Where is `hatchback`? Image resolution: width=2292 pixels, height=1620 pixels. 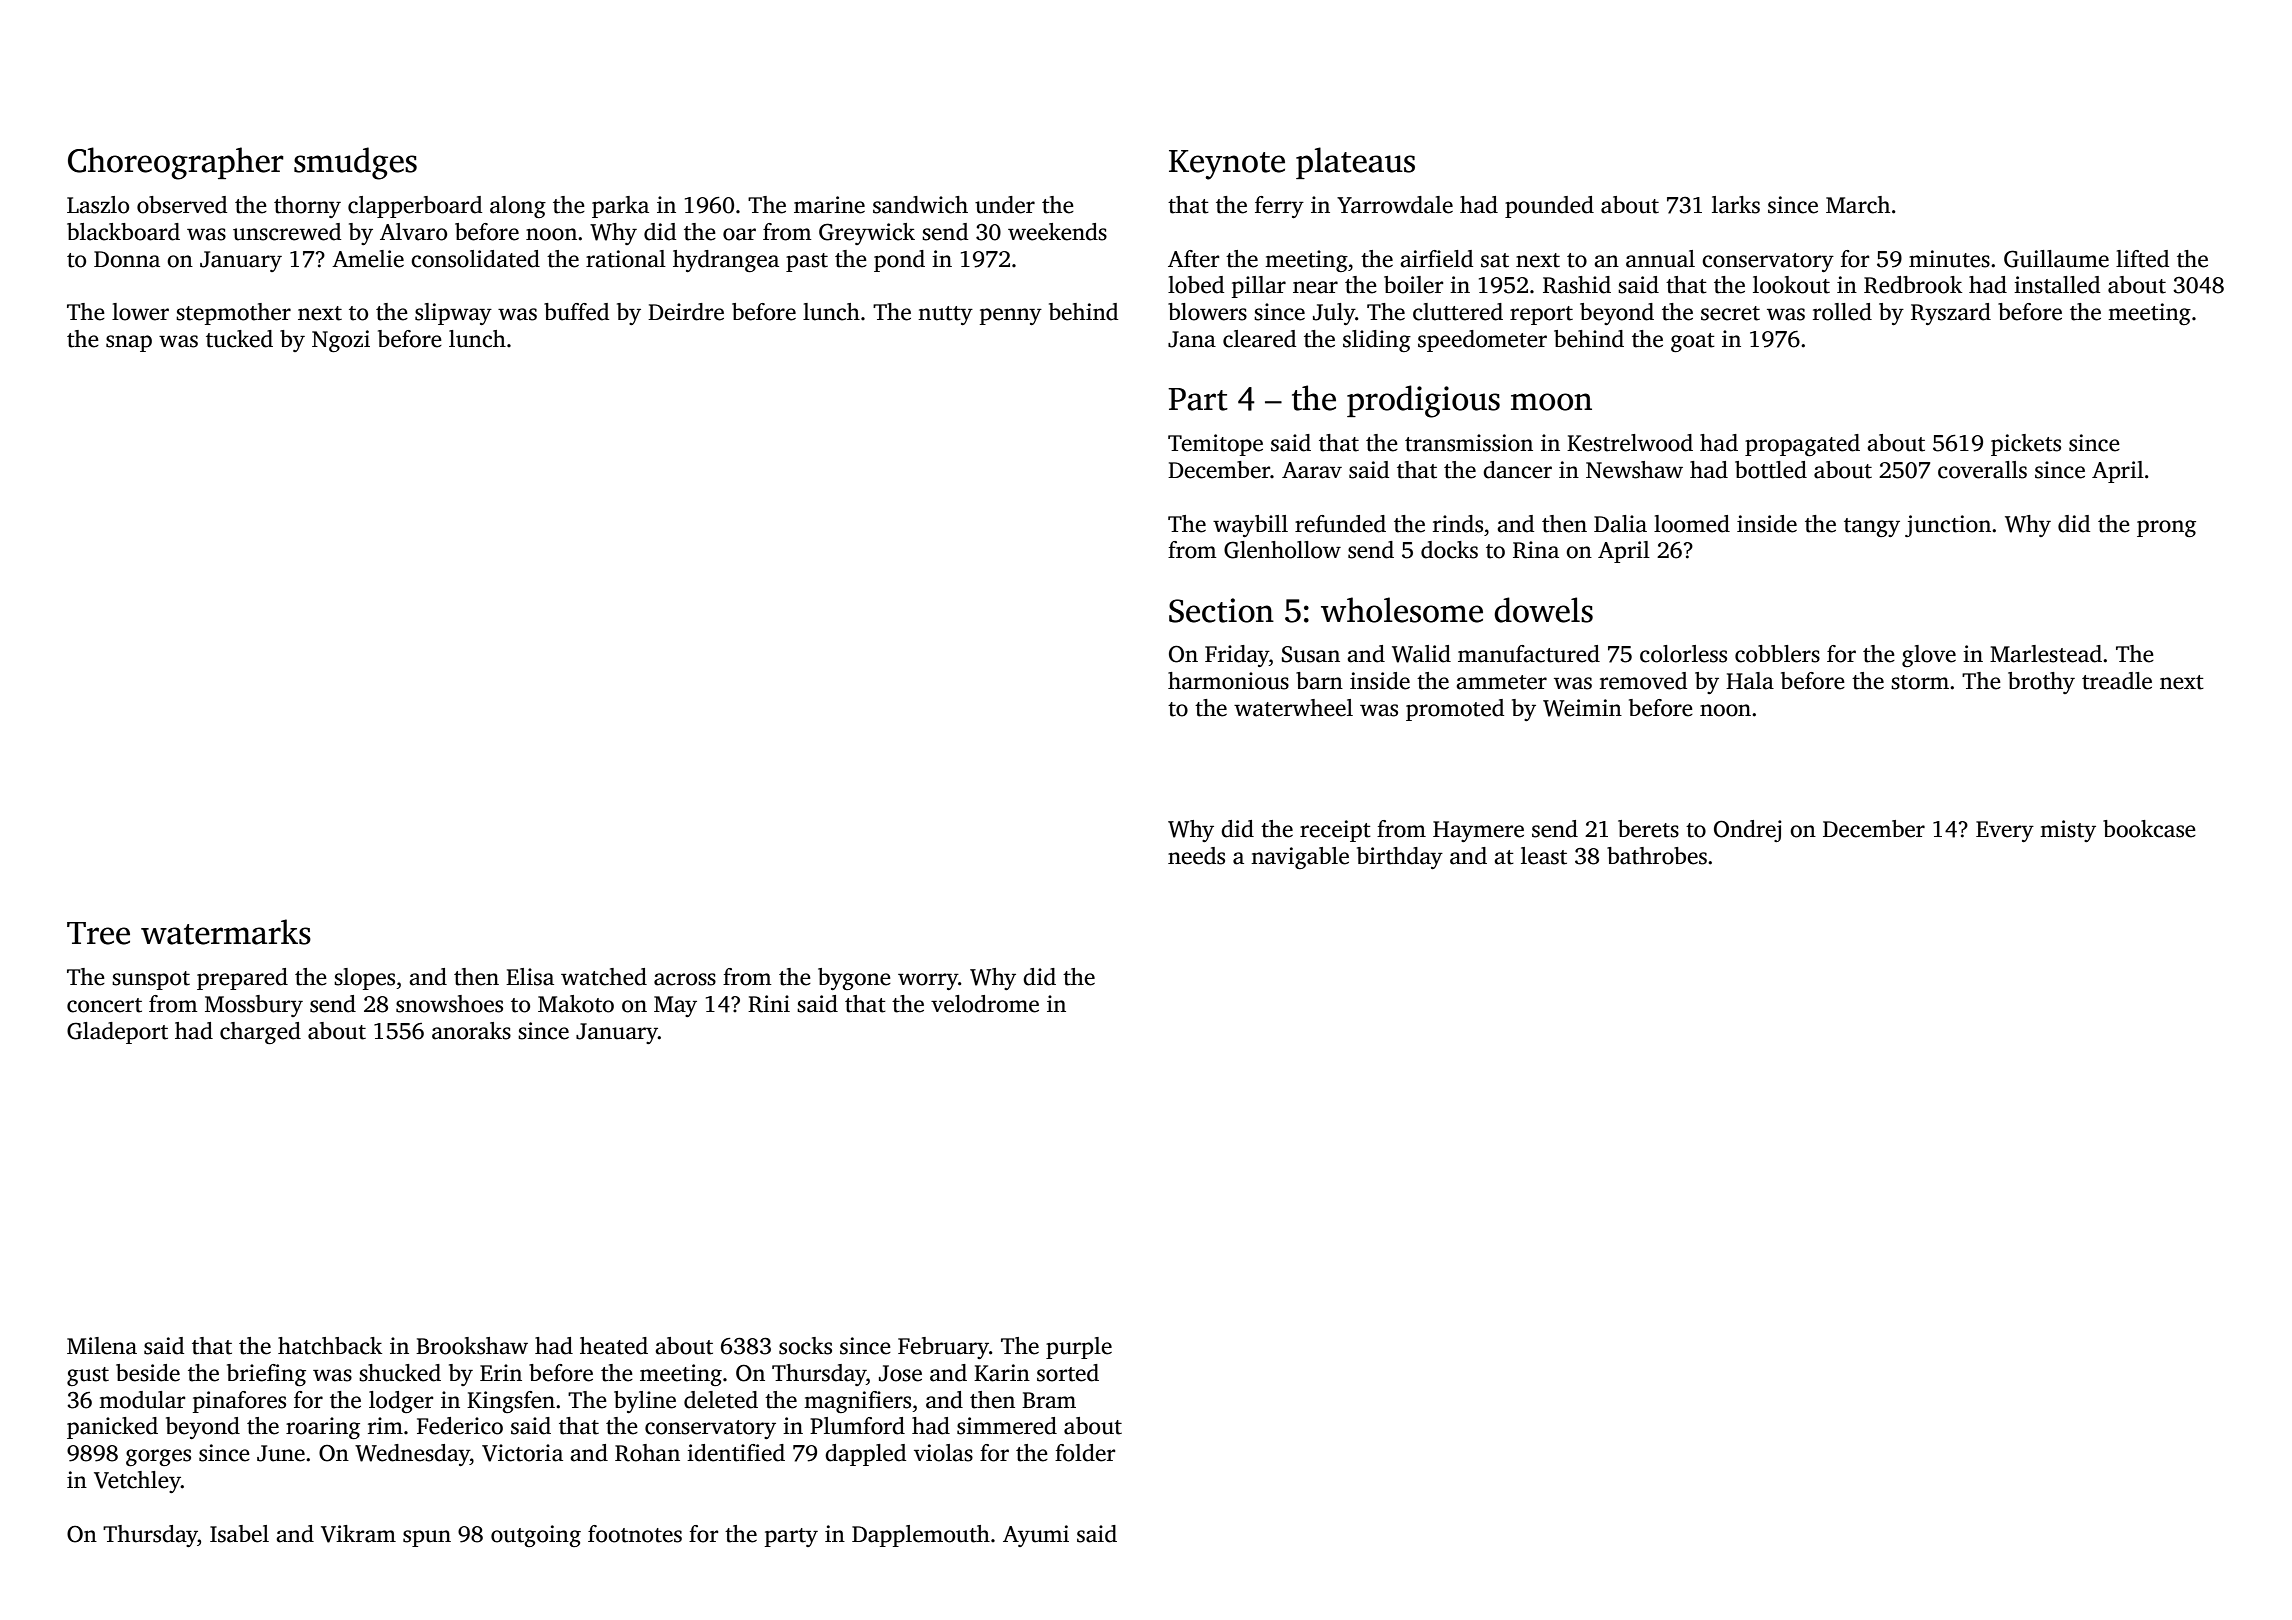
hatchback is located at coordinates (330, 1346).
